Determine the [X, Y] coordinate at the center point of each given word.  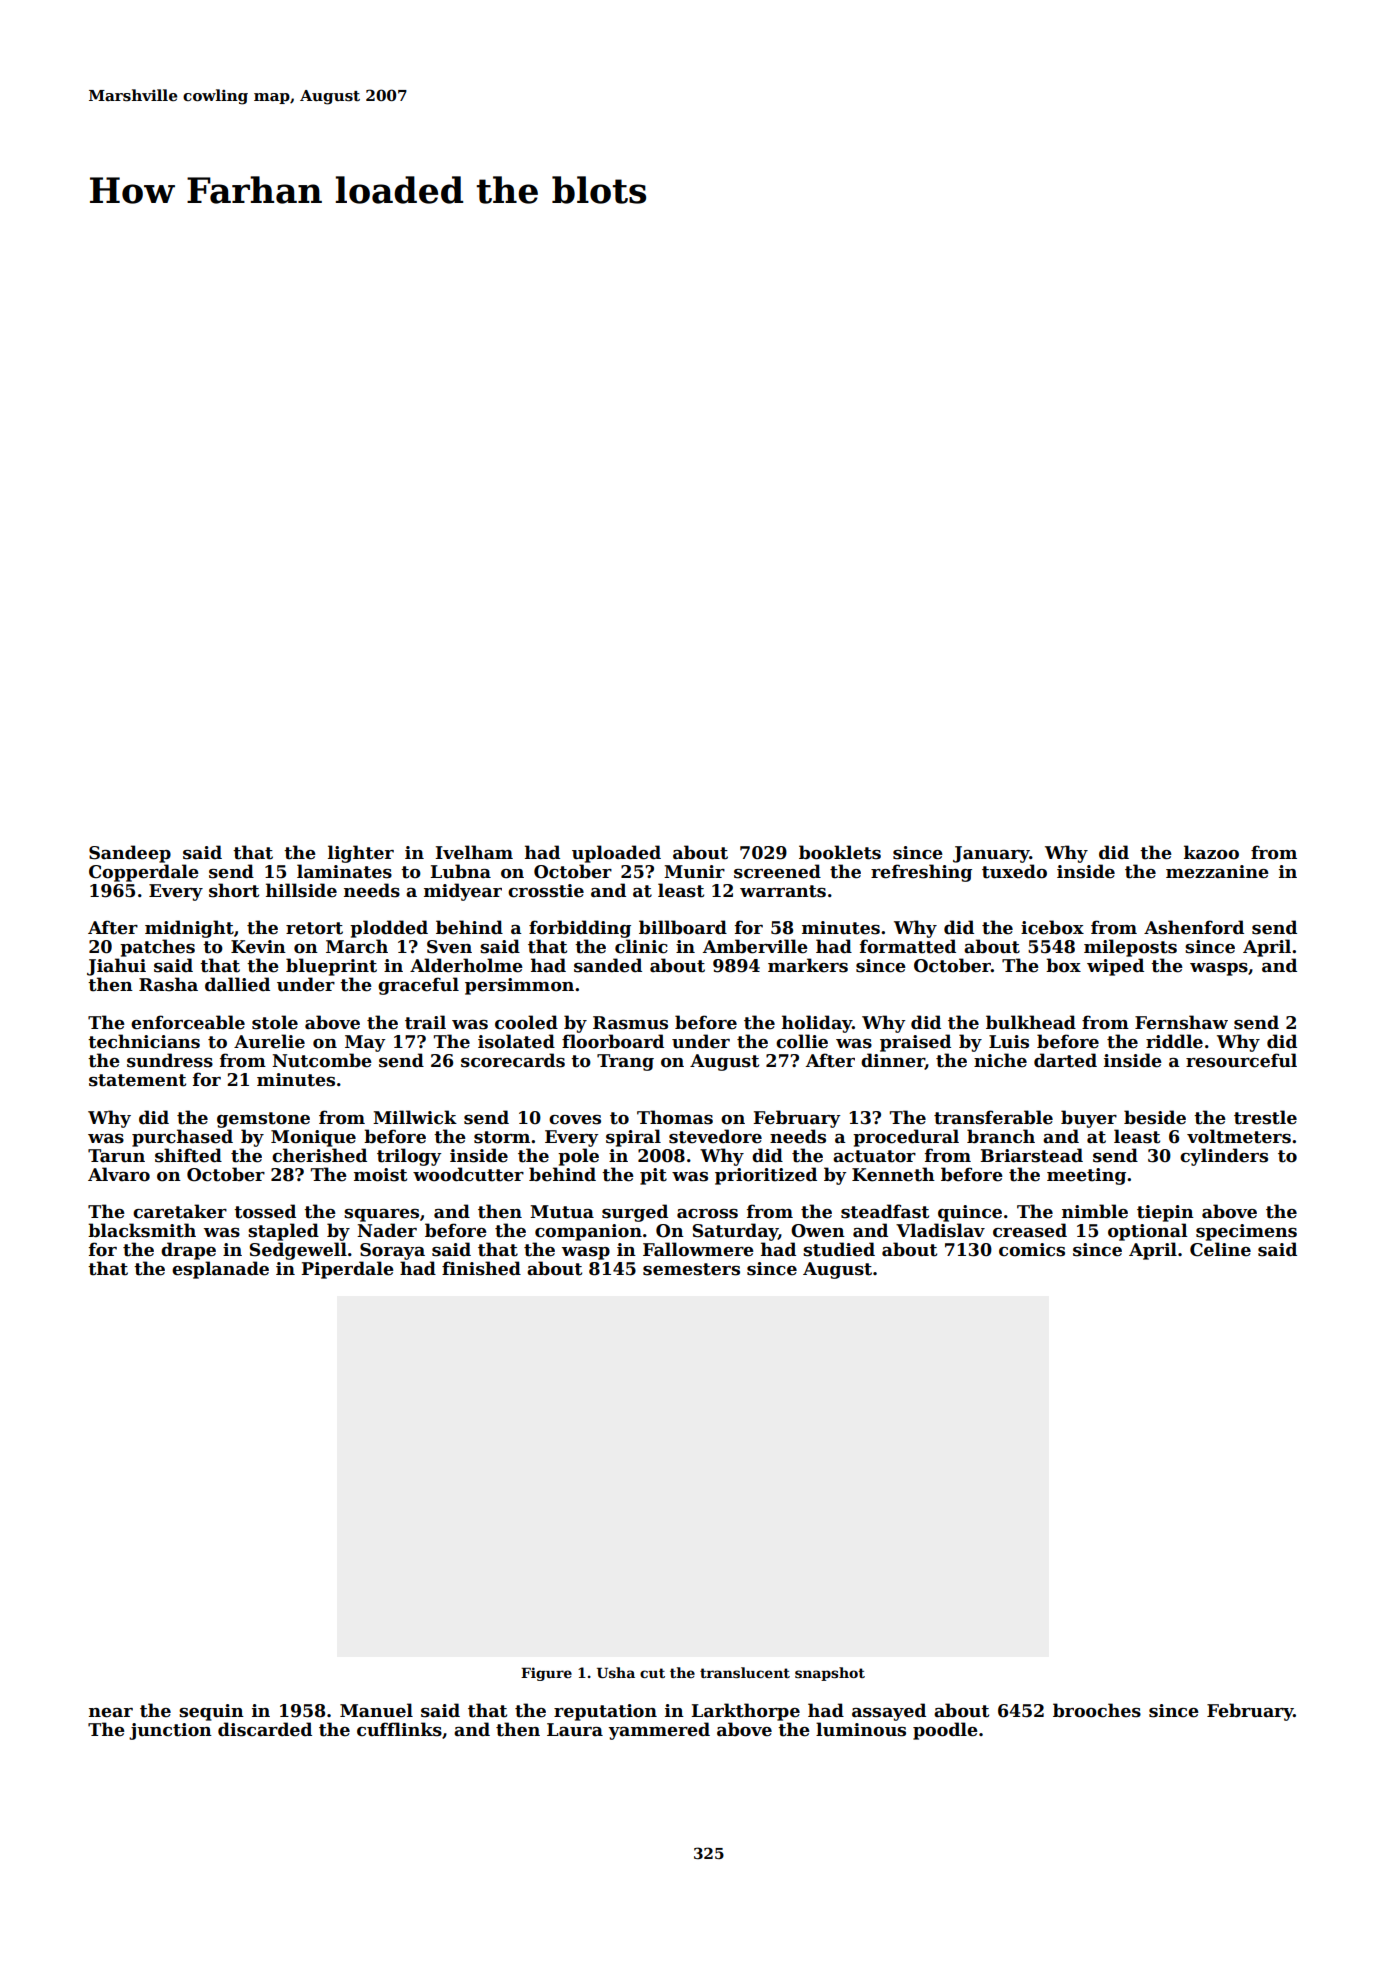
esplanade [220, 1270]
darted [1065, 1060]
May [365, 1043]
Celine [1220, 1249]
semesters [691, 1269]
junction [170, 1731]
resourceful [1241, 1060]
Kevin [258, 947]
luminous [861, 1729]
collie [802, 1041]
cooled [526, 1022]
